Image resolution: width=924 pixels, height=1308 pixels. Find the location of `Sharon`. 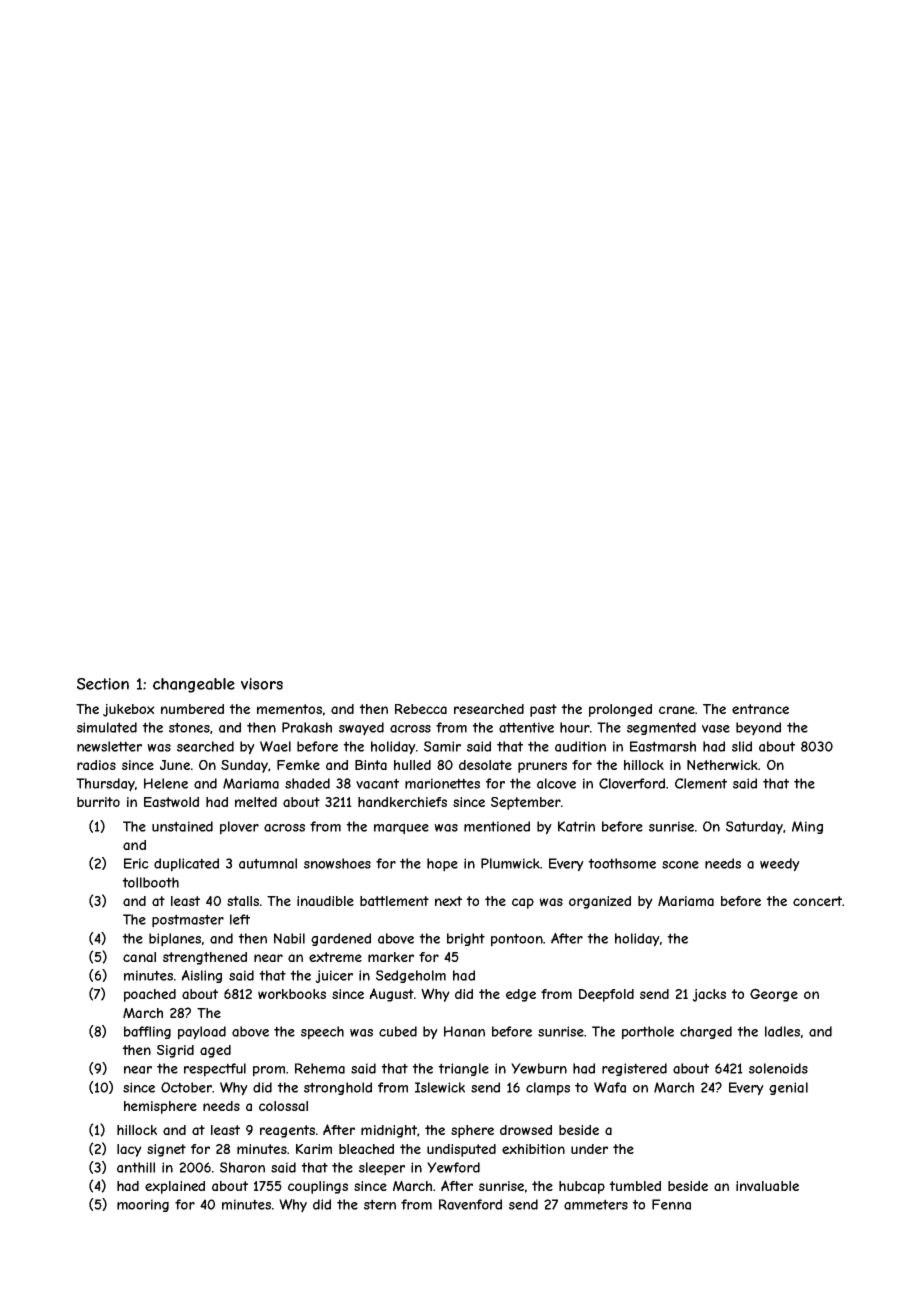

Sharon is located at coordinates (242, 1167).
